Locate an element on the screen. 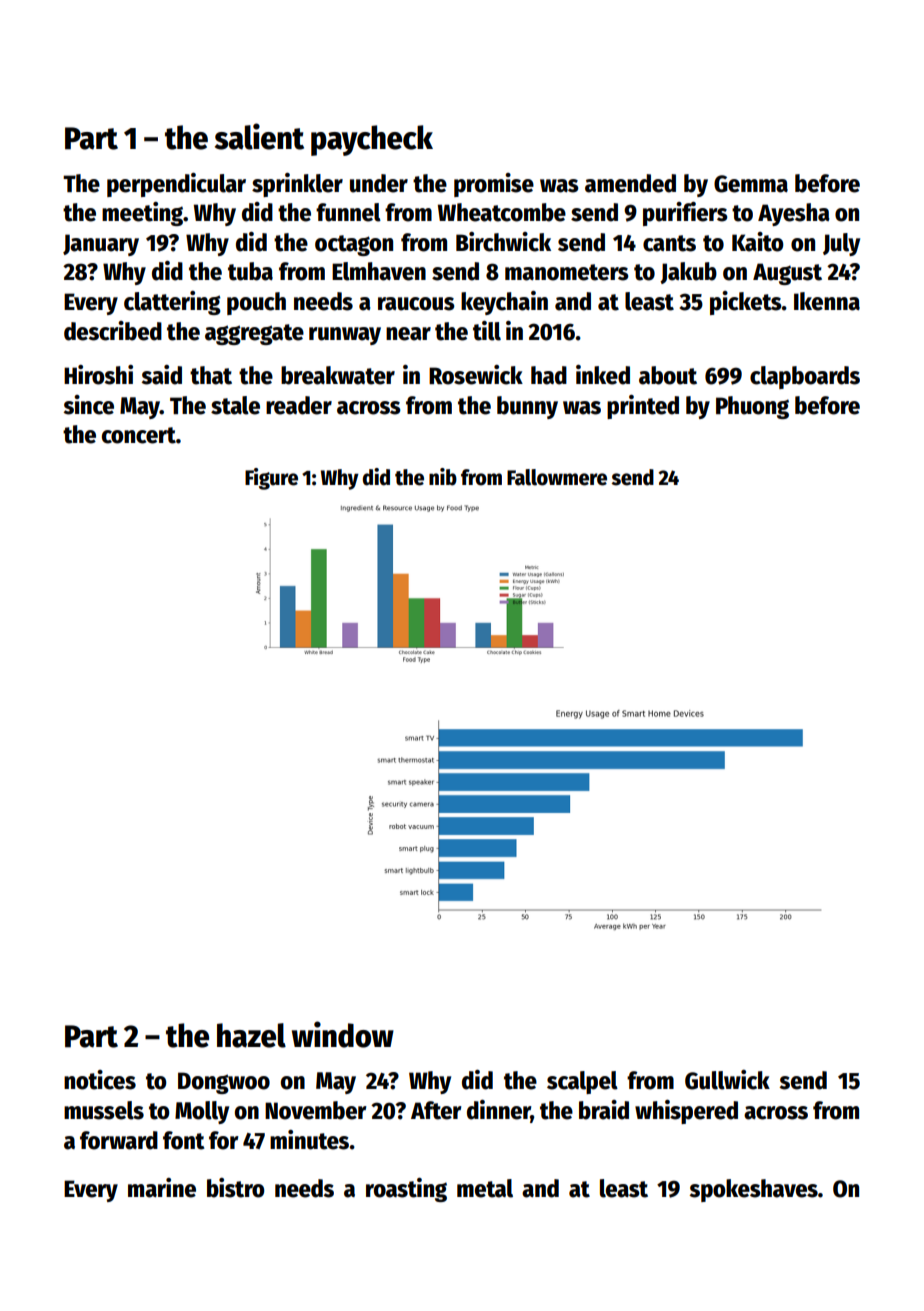 Image resolution: width=924 pixels, height=1311 pixels. Fallowmere is located at coordinates (557, 477).
